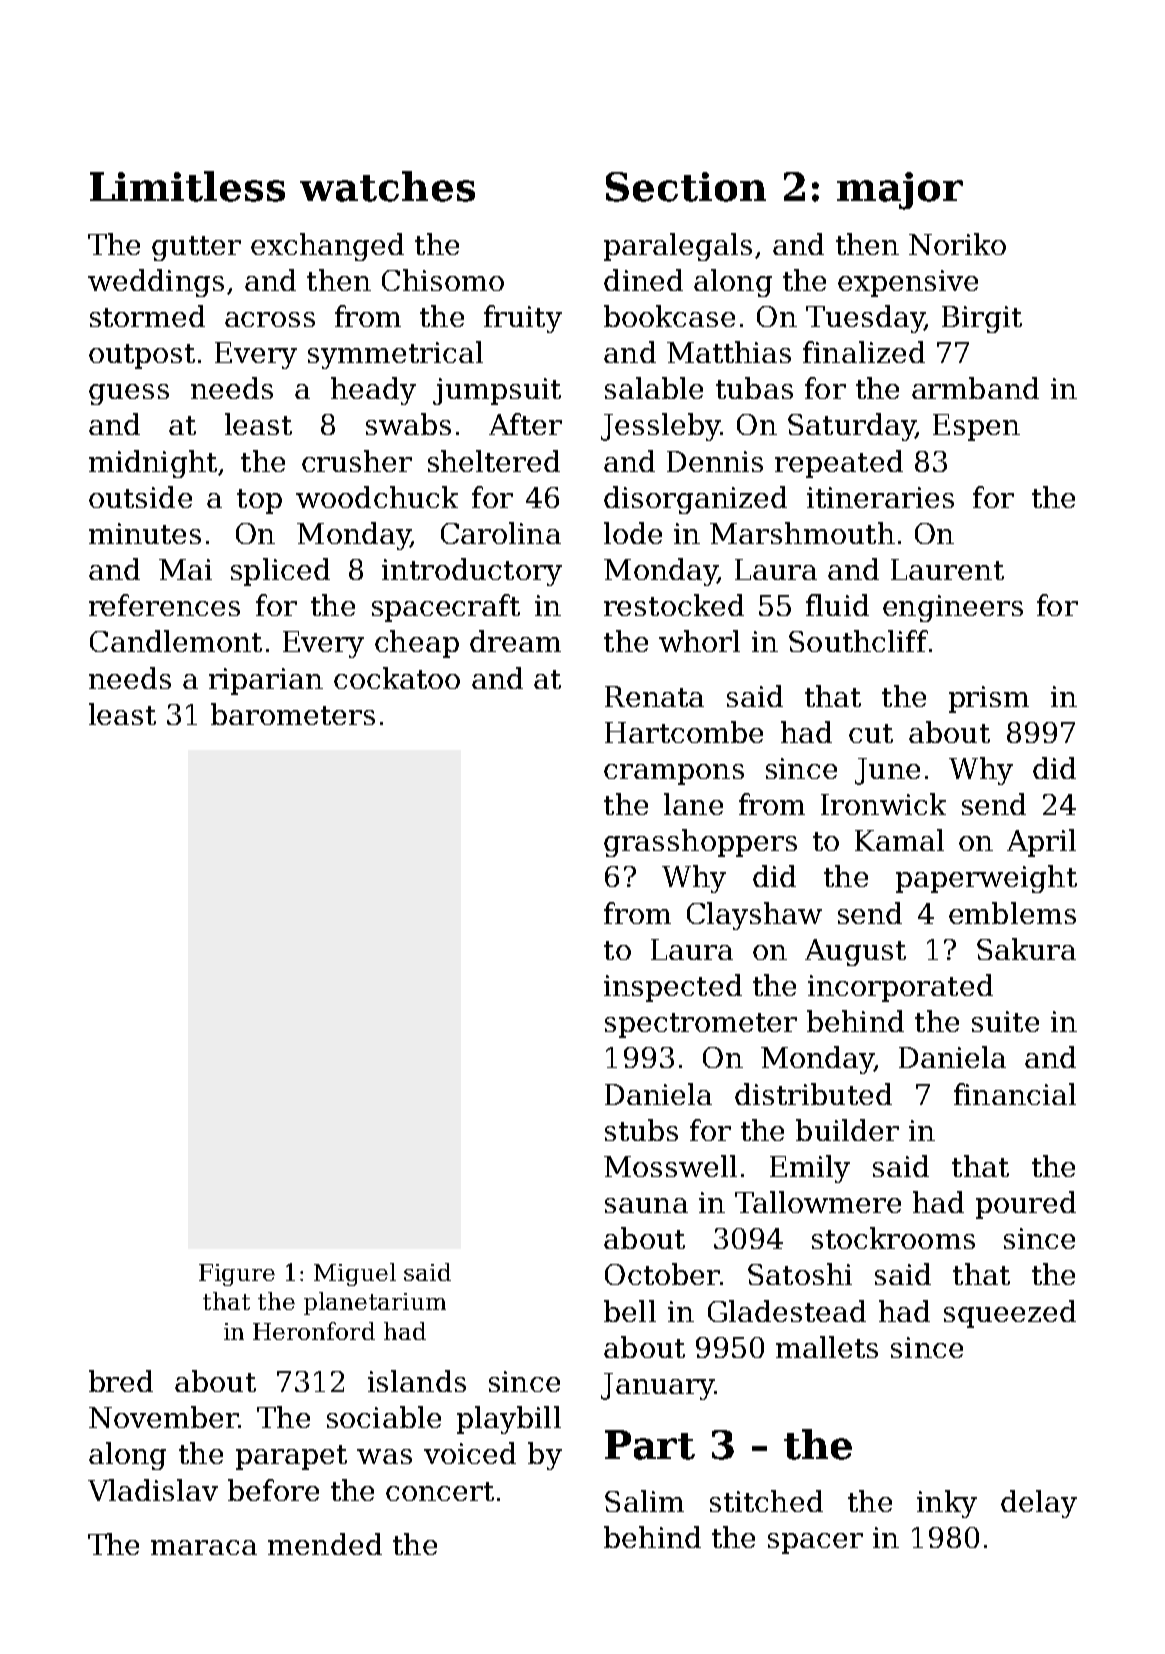  I want to click on heady, so click(373, 391).
